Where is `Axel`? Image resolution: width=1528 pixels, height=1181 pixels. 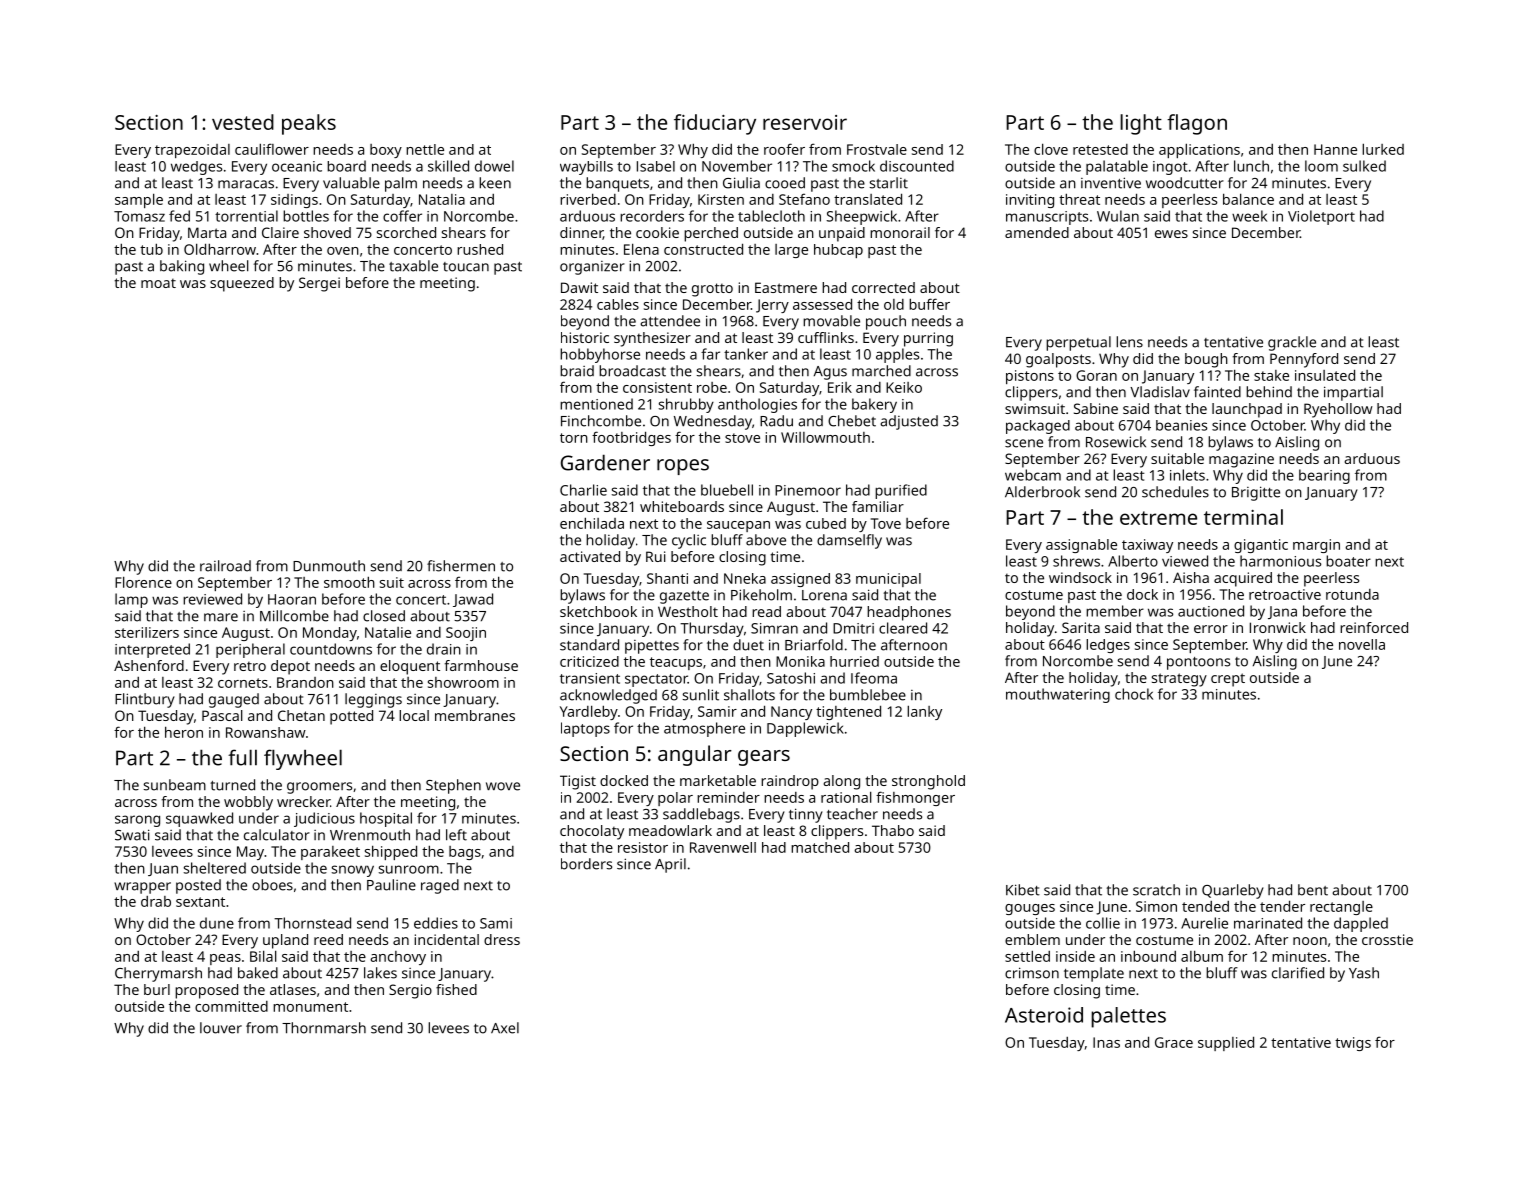 Axel is located at coordinates (505, 1028).
